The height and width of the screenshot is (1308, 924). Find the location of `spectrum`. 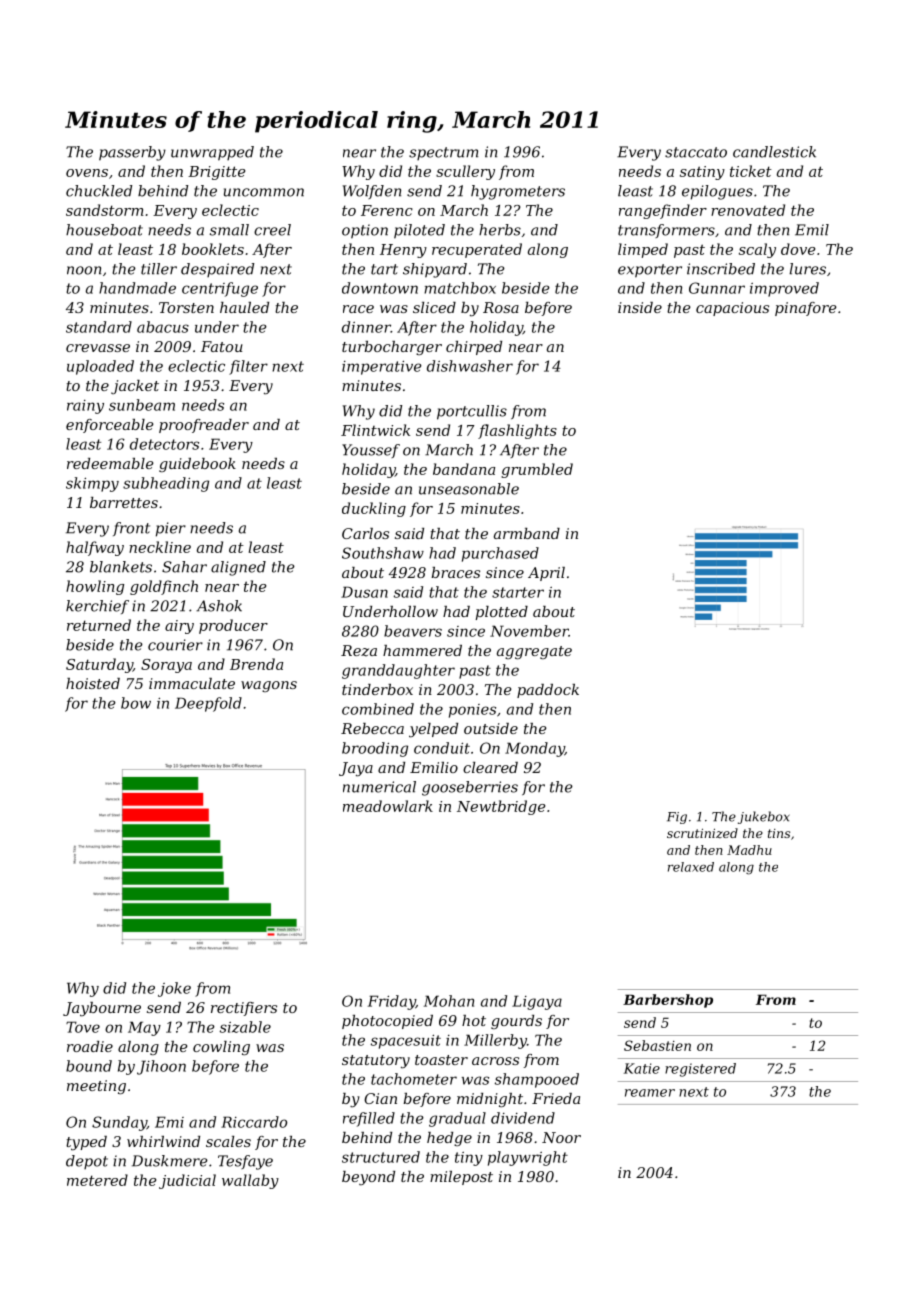

spectrum is located at coordinates (443, 153).
